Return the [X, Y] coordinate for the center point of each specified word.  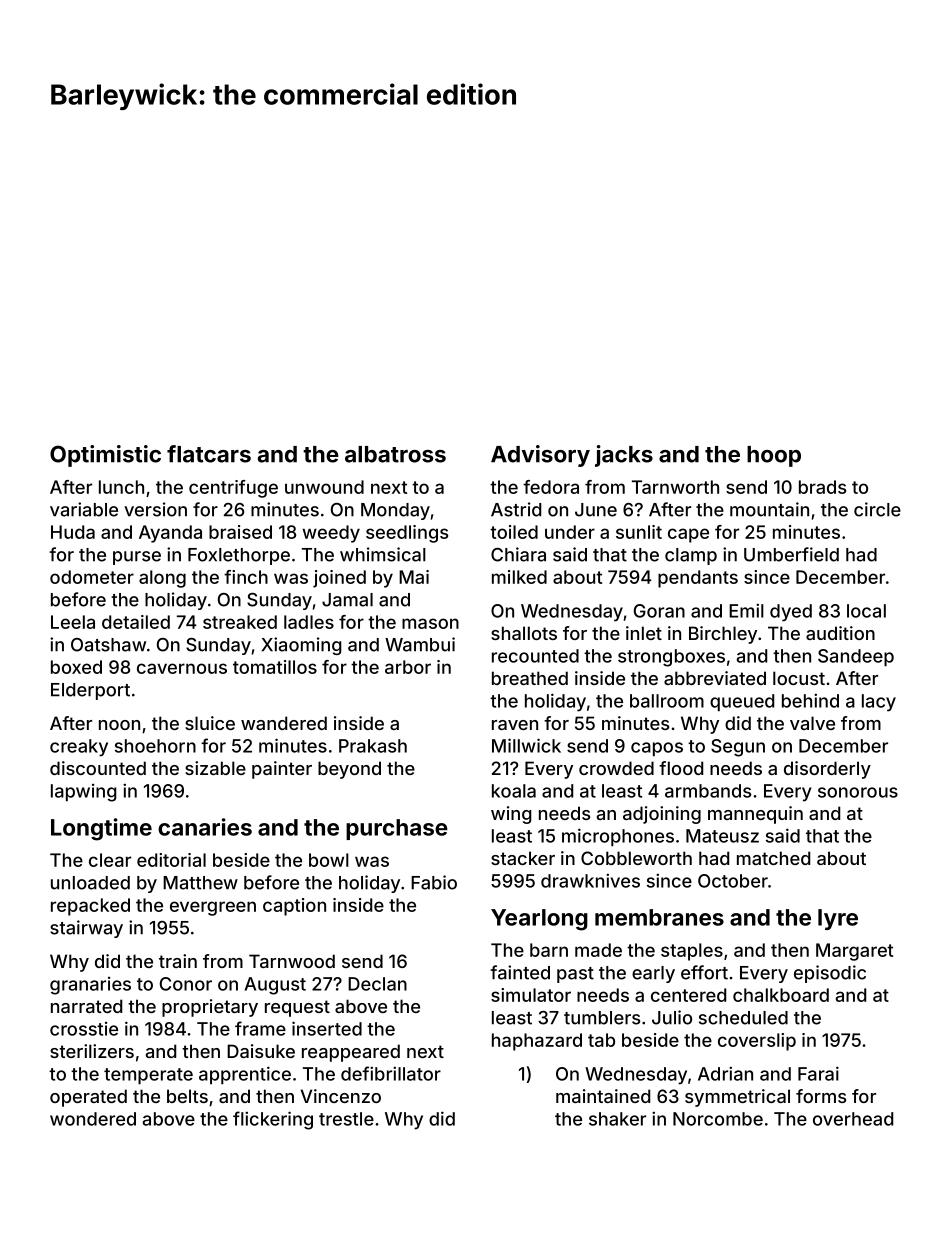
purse [137, 558]
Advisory [540, 456]
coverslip [757, 1042]
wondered [93, 1119]
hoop [774, 456]
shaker [617, 1119]
